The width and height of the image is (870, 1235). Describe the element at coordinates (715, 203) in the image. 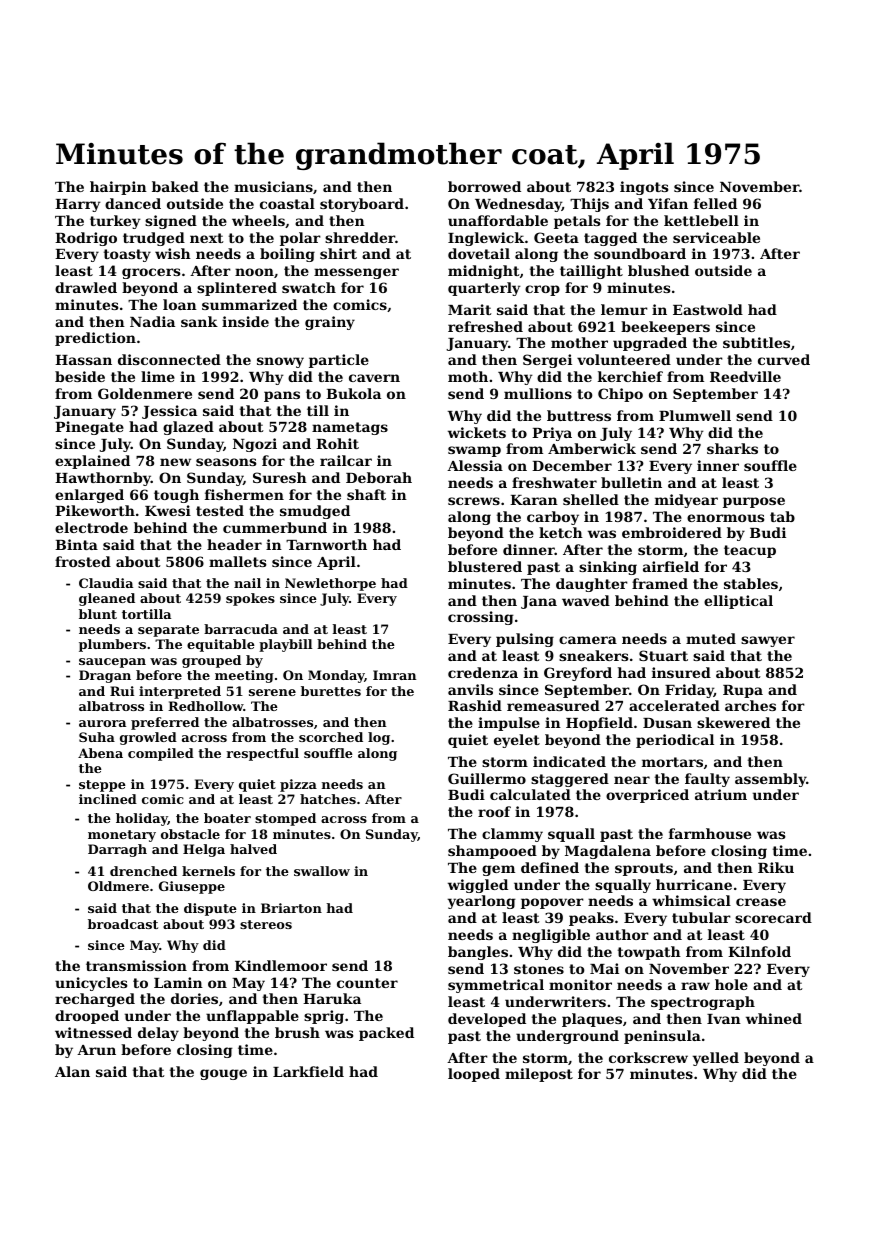

I see `felled` at that location.
